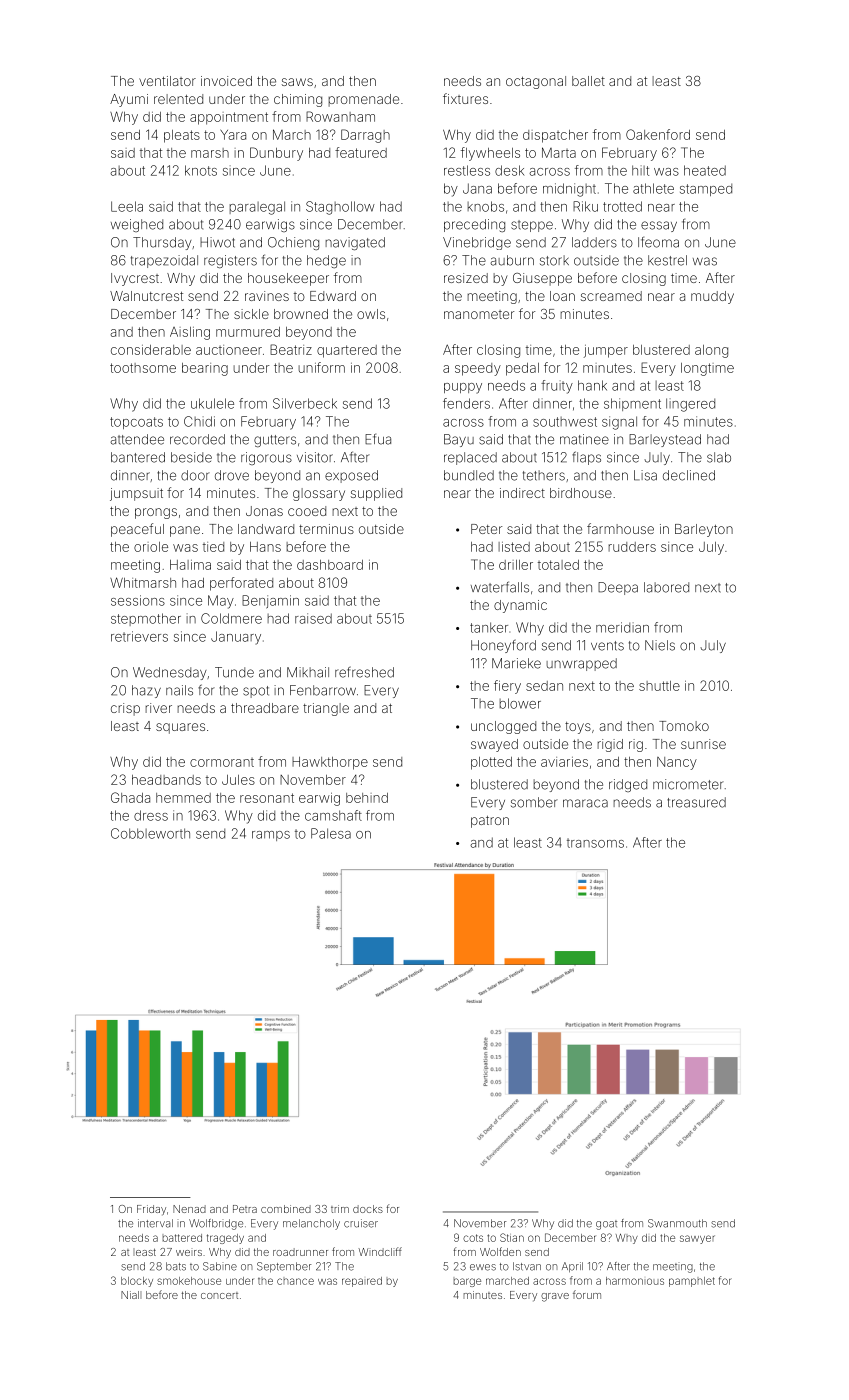 This page has height=1400, width=849. What do you see at coordinates (245, 1209) in the page?
I see `Petra` at bounding box center [245, 1209].
